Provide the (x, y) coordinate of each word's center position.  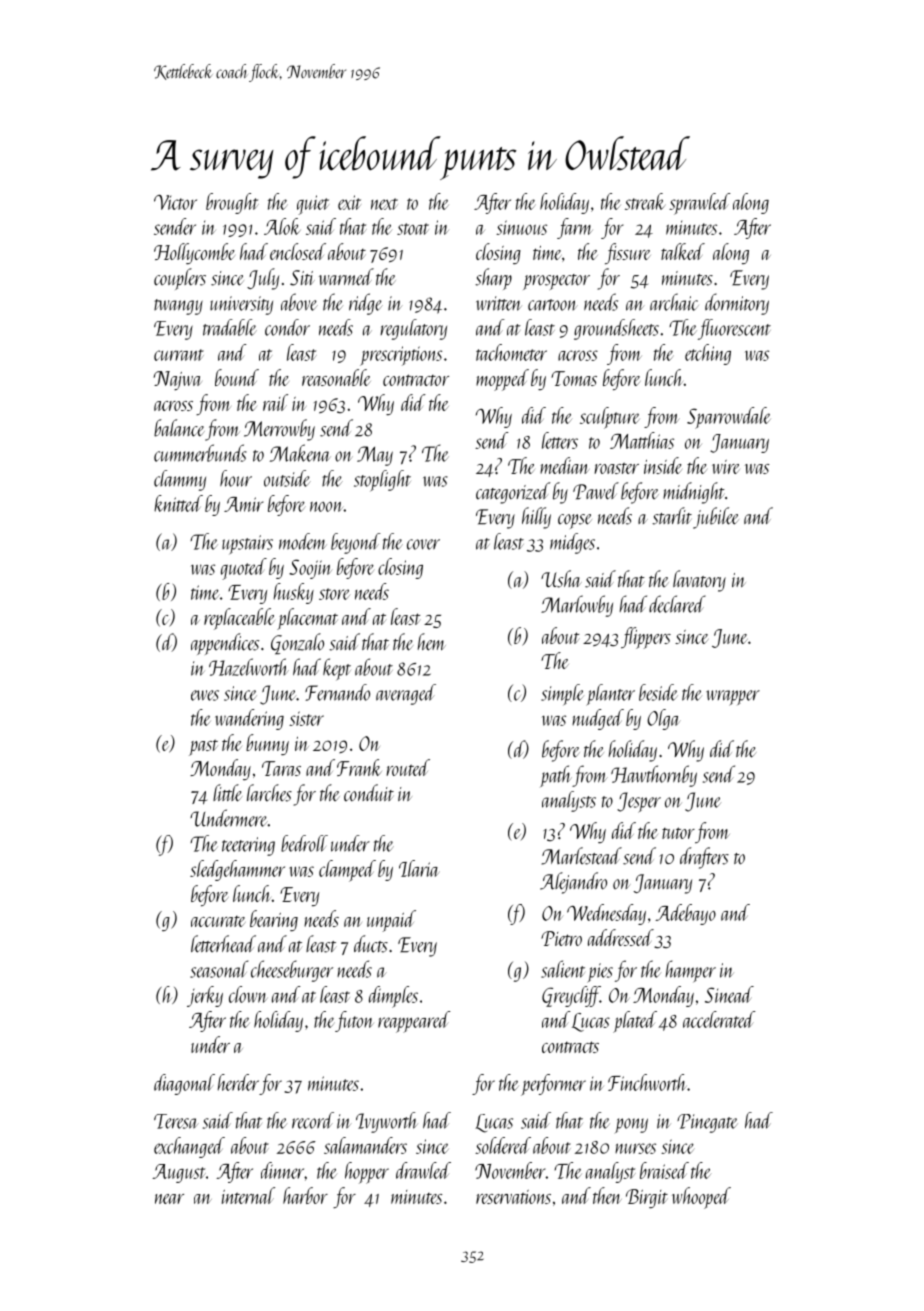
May (375, 456)
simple (562, 694)
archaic (674, 302)
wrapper (733, 698)
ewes (205, 695)
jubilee (715, 518)
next (384, 204)
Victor (175, 202)
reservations (513, 1197)
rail (275, 402)
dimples (393, 997)
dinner (282, 1170)
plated (635, 1022)
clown (248, 994)
